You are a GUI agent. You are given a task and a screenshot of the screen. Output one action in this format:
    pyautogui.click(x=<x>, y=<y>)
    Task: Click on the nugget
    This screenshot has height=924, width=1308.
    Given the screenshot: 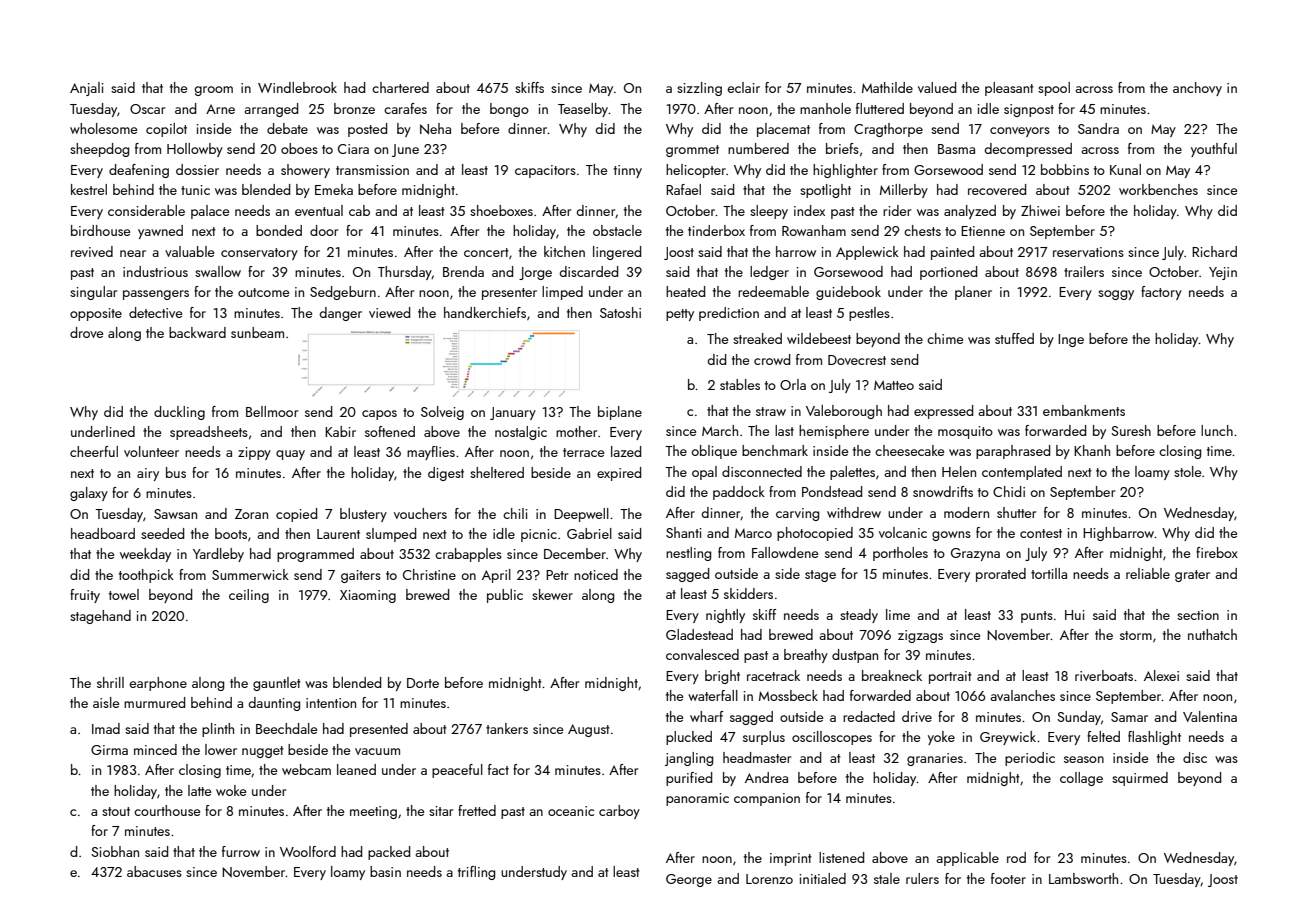 What is the action you would take?
    pyautogui.click(x=263, y=752)
